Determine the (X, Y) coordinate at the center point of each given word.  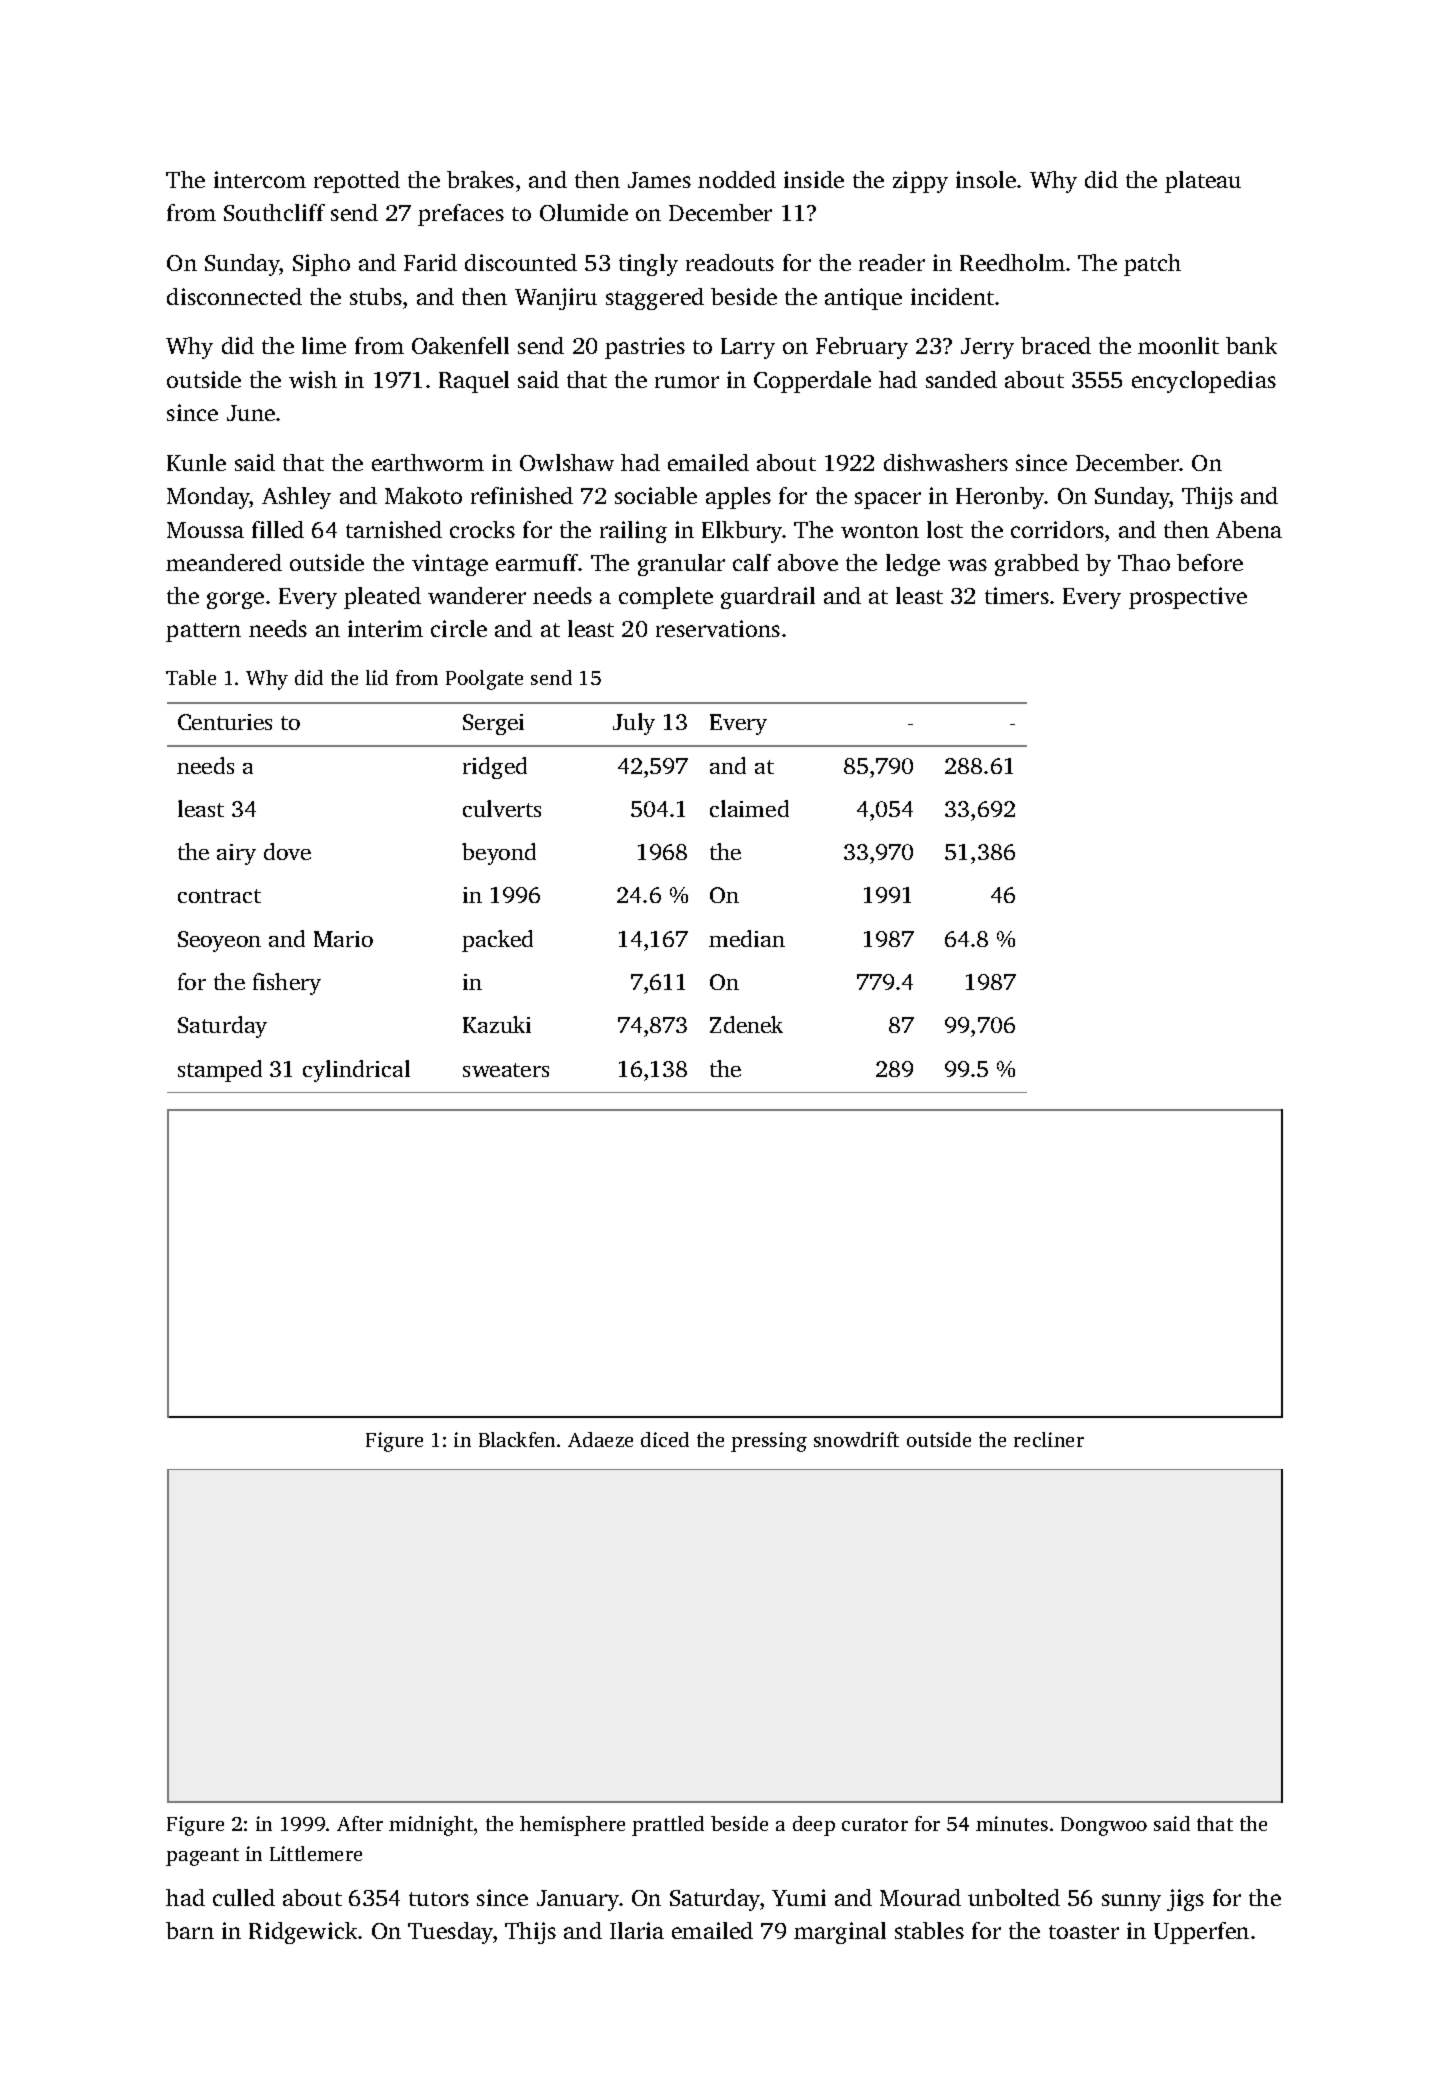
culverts (502, 808)
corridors (1057, 529)
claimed (749, 808)
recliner (1049, 1439)
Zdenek (746, 1024)
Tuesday (451, 1933)
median (747, 938)
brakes (480, 179)
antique (863, 299)
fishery (287, 984)
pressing (769, 1442)
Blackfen (517, 1439)
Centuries (225, 722)
